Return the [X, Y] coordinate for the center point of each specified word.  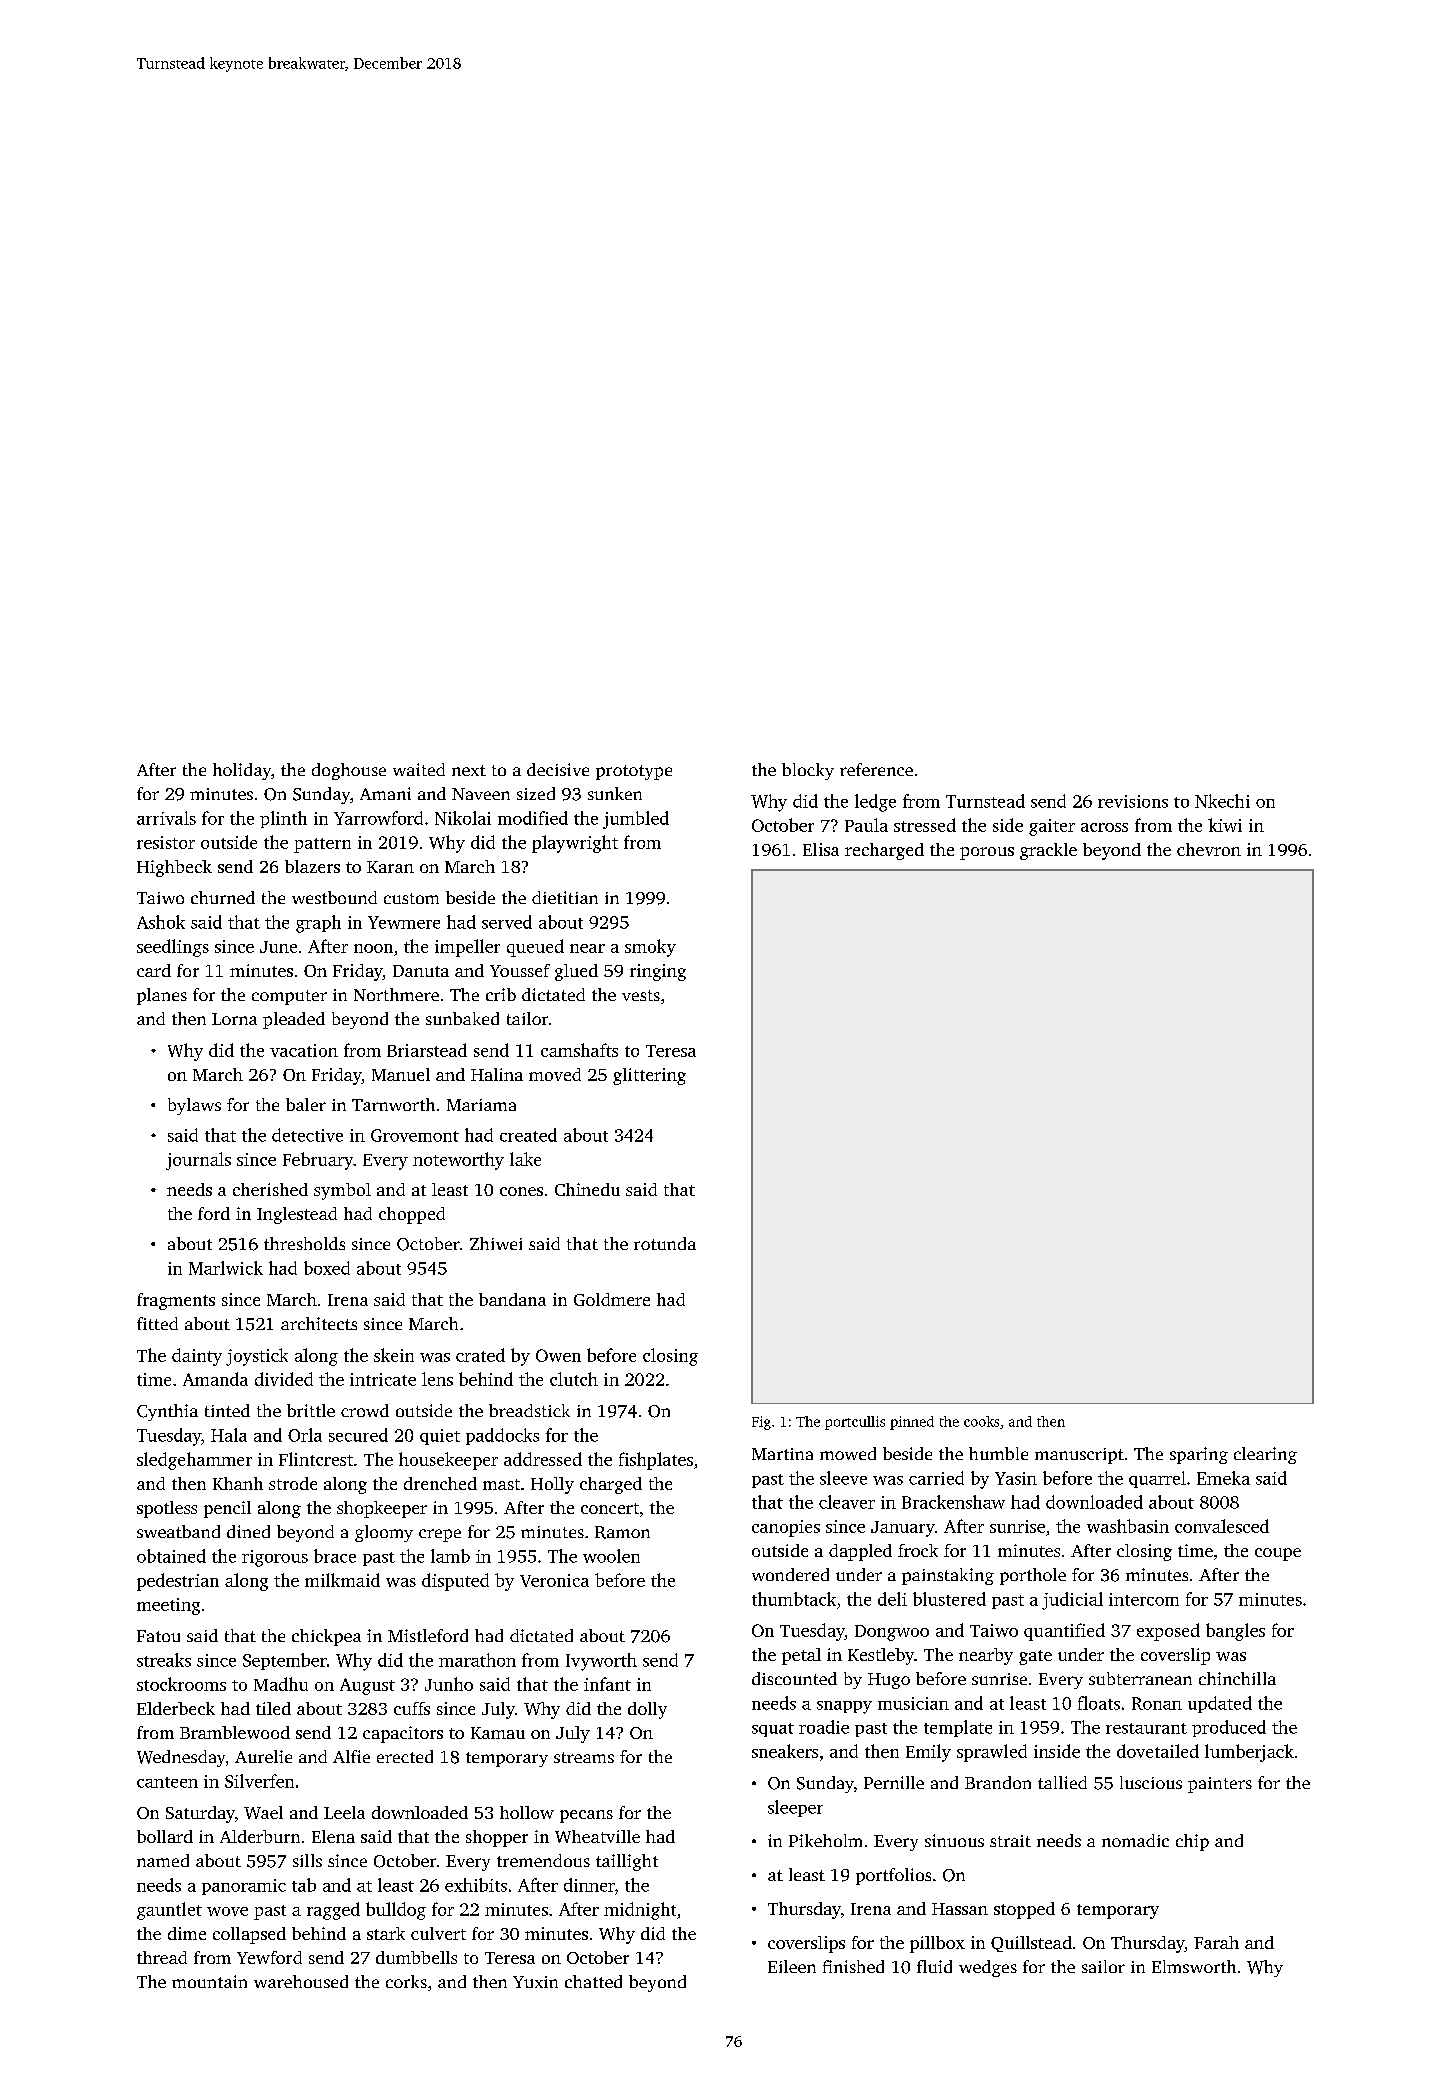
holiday [242, 771]
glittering [649, 1076]
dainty [197, 1357]
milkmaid [342, 1580]
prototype [634, 772]
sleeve [843, 1478]
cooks [981, 1421]
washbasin [1128, 1526]
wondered [790, 1574]
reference [876, 769]
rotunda [665, 1243]
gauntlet [169, 1911]
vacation [304, 1050]
